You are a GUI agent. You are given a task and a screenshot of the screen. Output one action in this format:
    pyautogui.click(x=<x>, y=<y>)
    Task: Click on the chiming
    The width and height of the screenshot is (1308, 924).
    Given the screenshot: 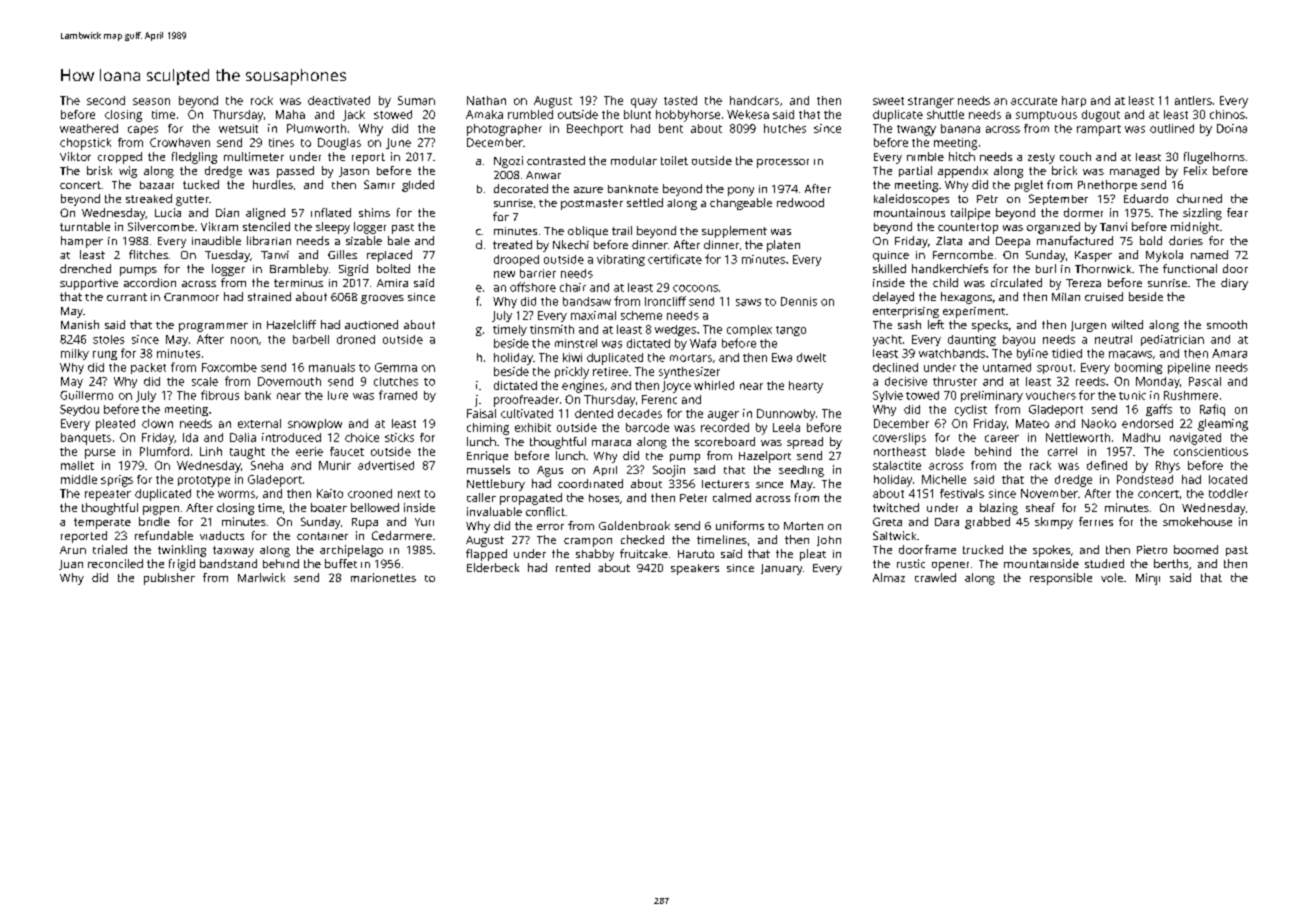 What is the action you would take?
    pyautogui.click(x=488, y=429)
